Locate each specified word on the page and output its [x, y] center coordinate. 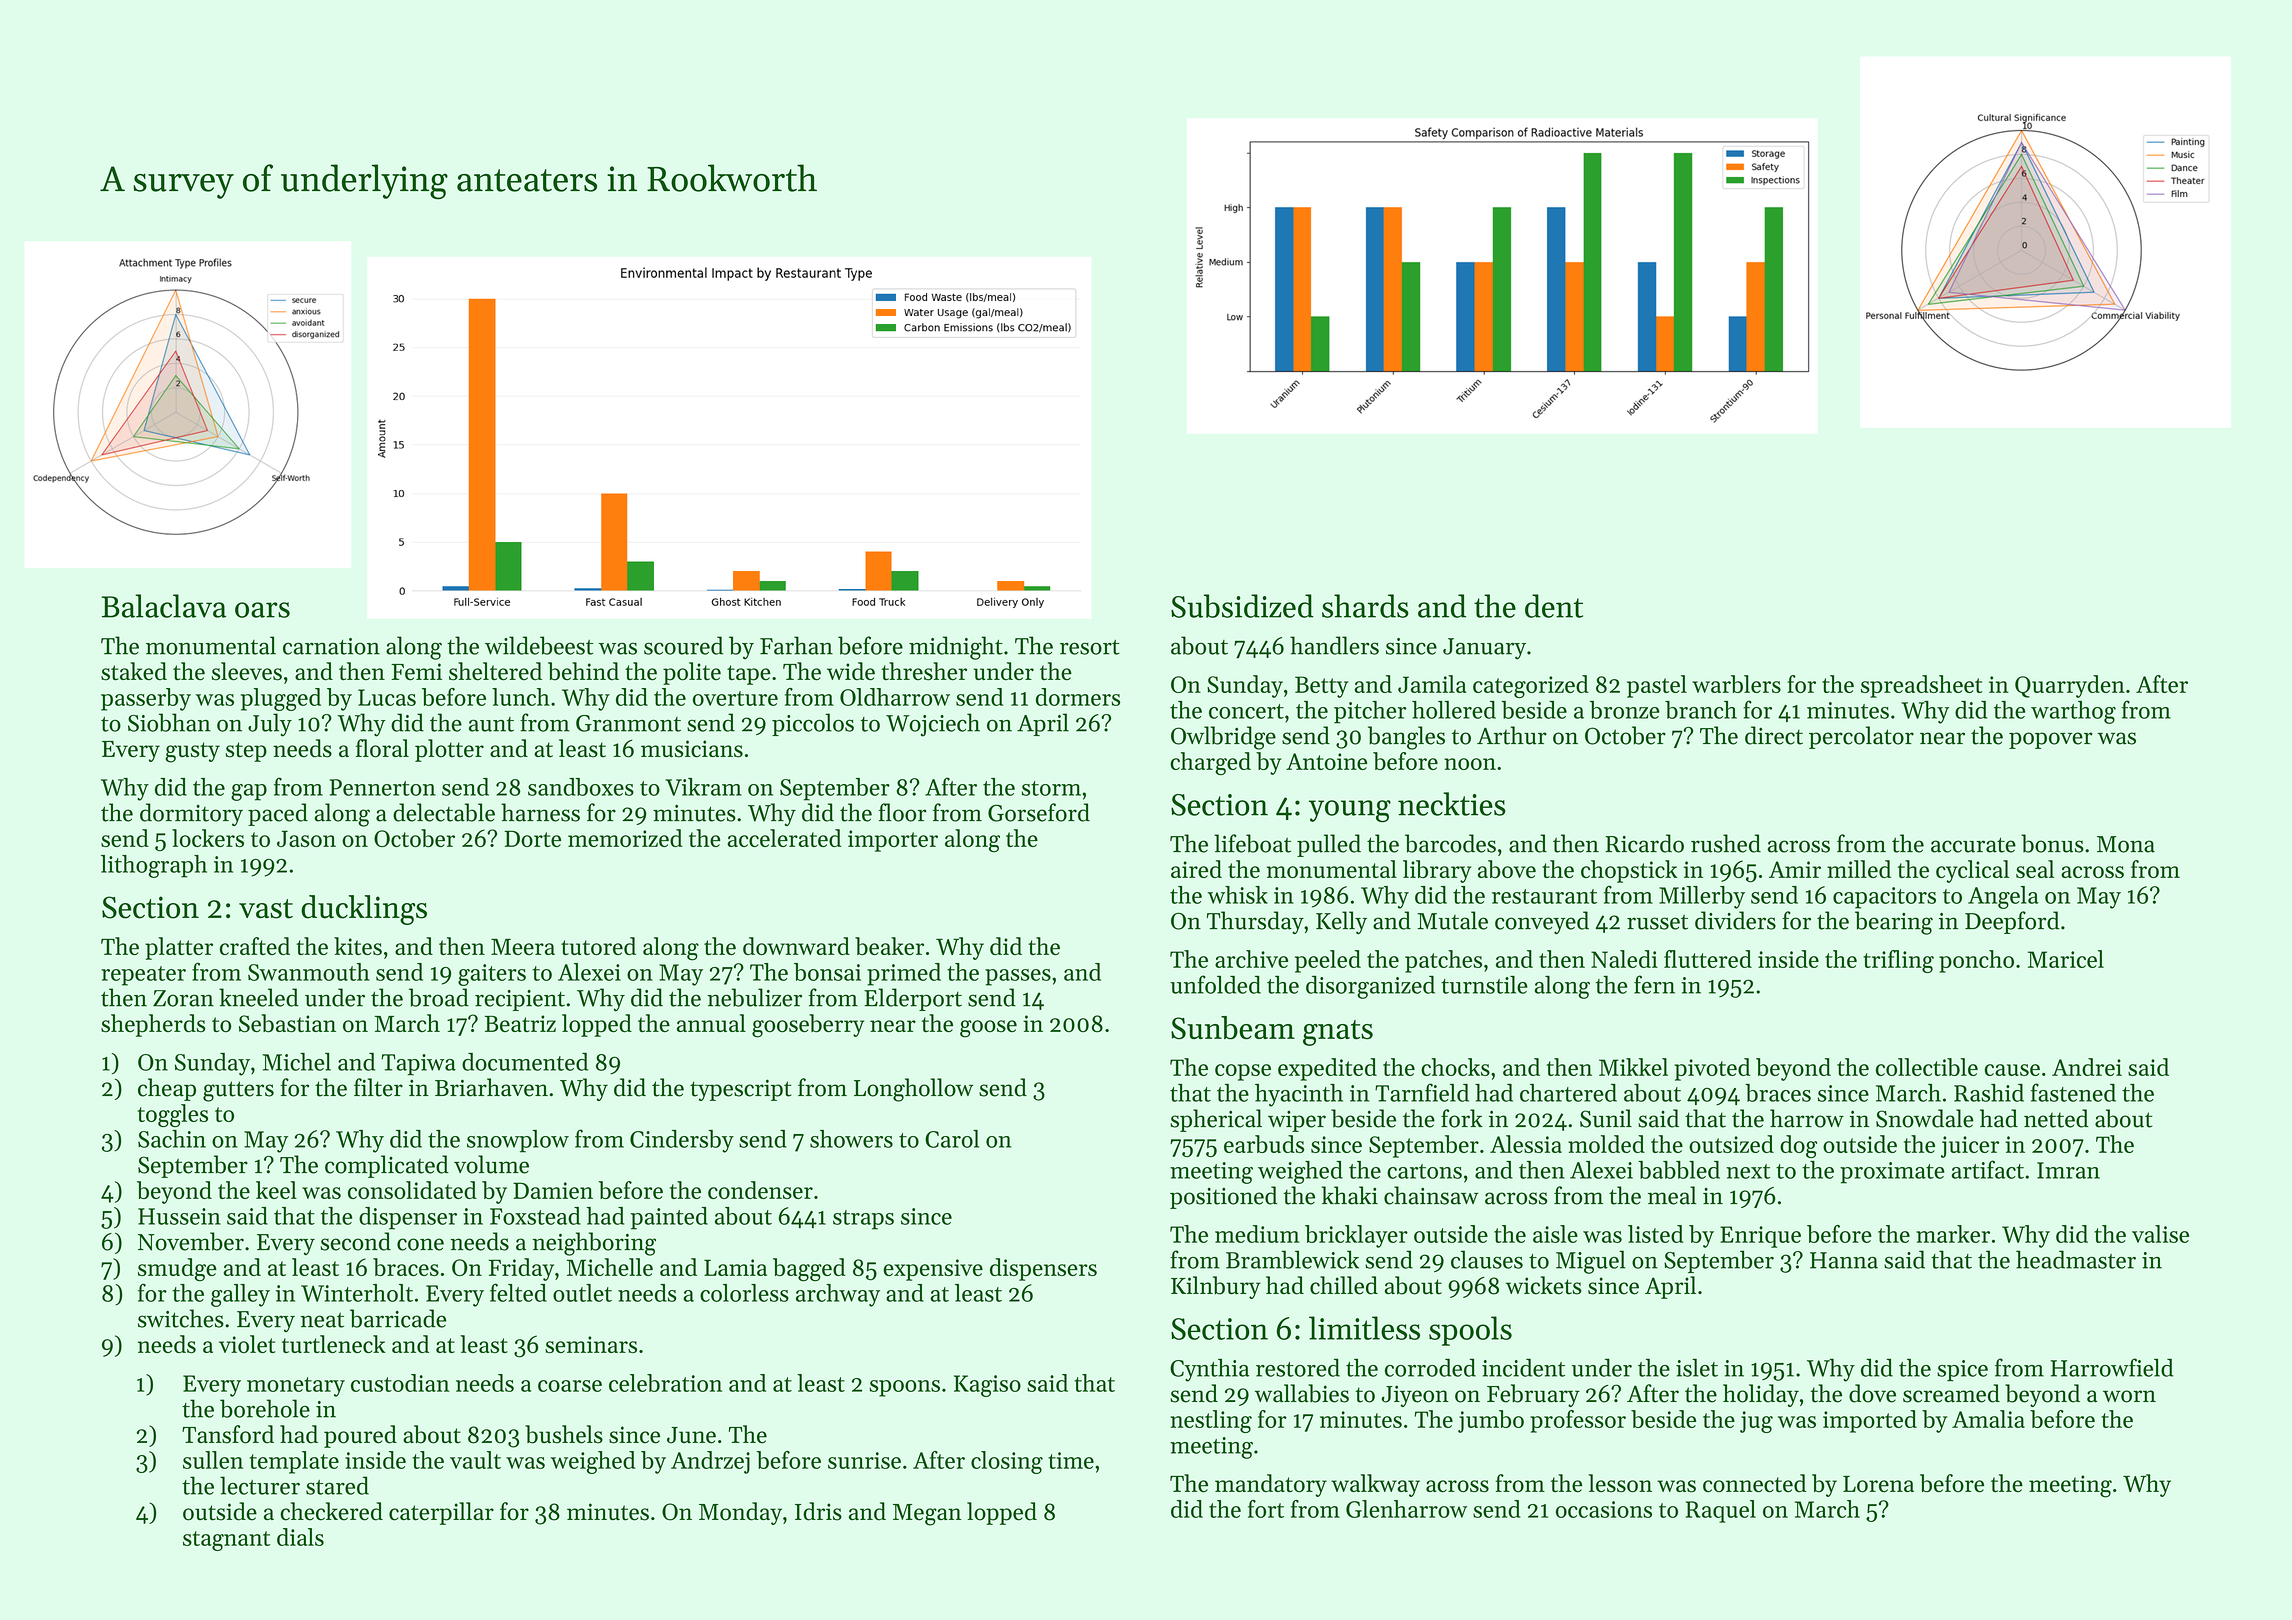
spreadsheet [1922, 686]
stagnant [226, 1541]
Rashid [1989, 1093]
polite [692, 673]
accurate [1973, 845]
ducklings [364, 910]
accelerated [784, 838]
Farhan [796, 645]
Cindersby [682, 1141]
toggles [172, 1115]
